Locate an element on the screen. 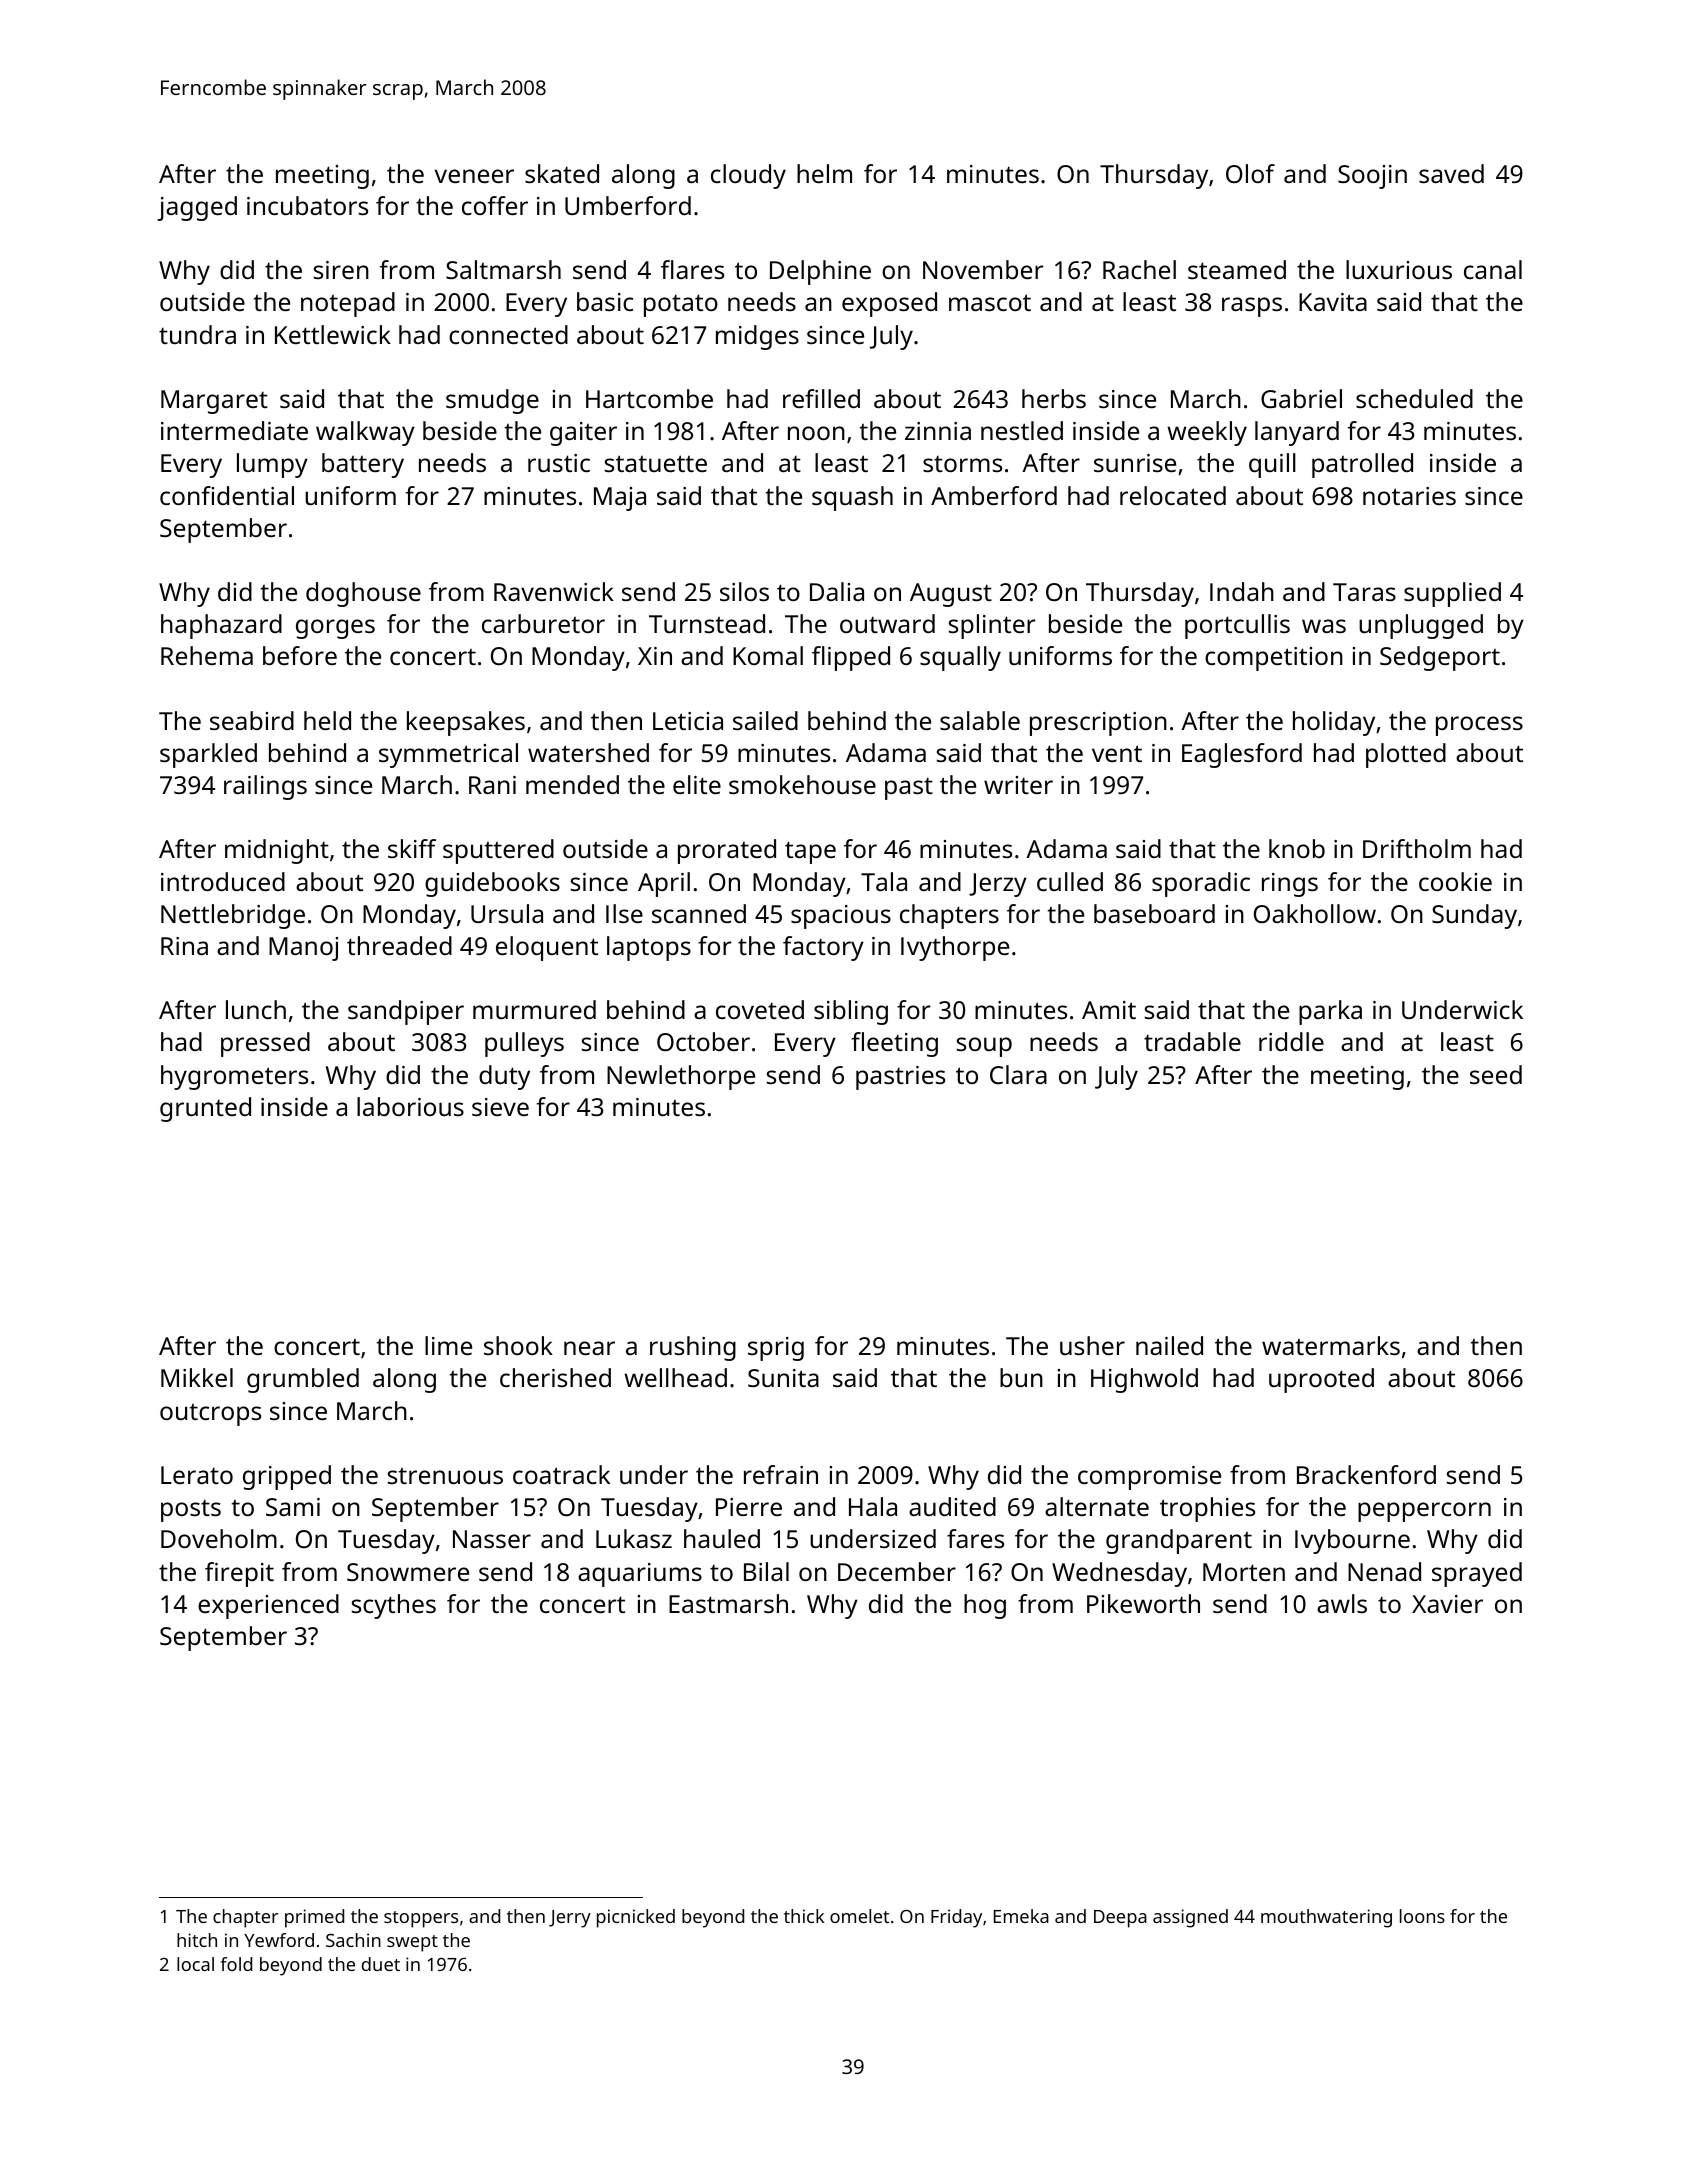  doghouse is located at coordinates (363, 594).
